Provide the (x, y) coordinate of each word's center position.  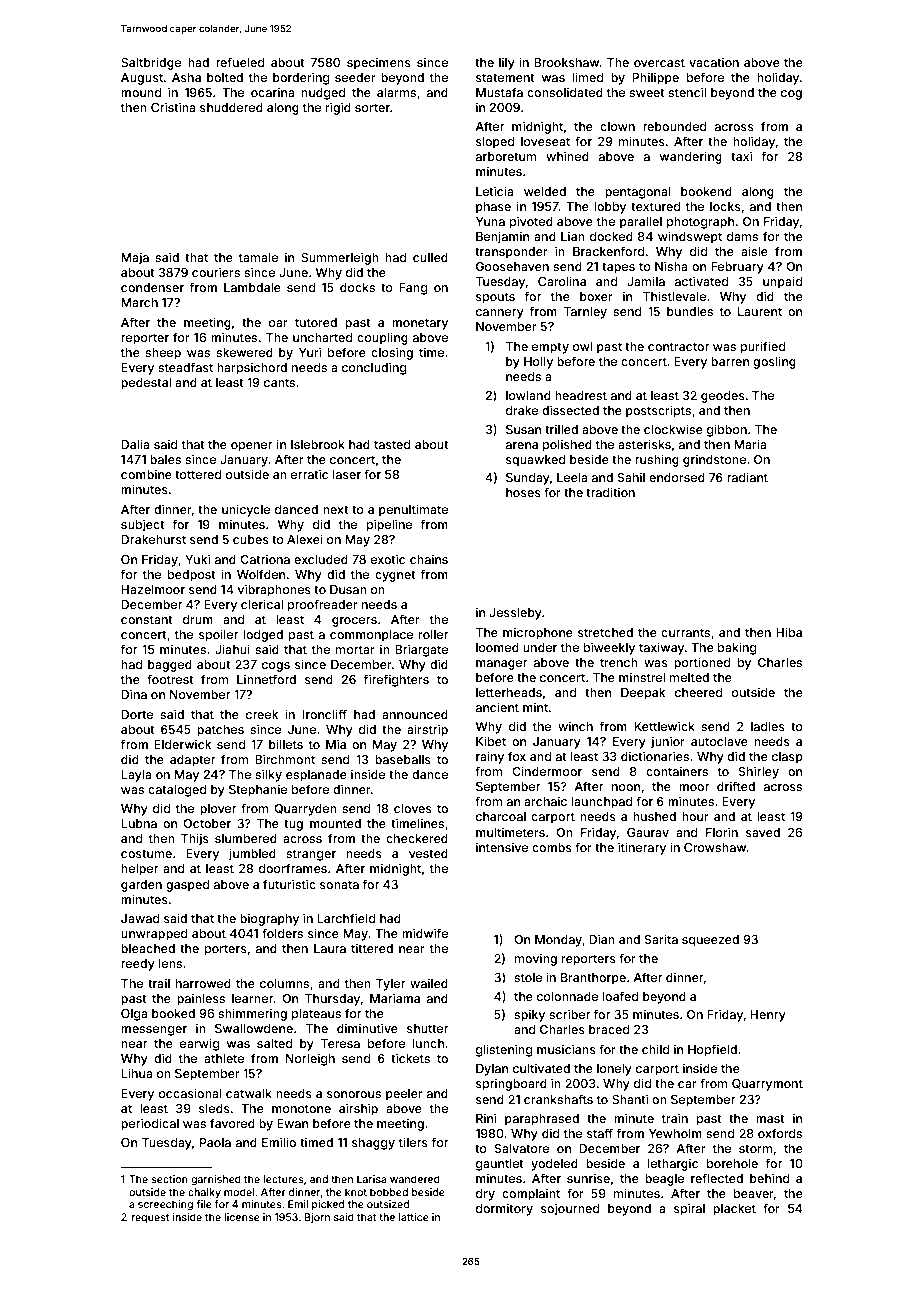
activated (701, 281)
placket (734, 1210)
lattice (414, 1217)
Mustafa (499, 92)
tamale (258, 257)
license (242, 1217)
